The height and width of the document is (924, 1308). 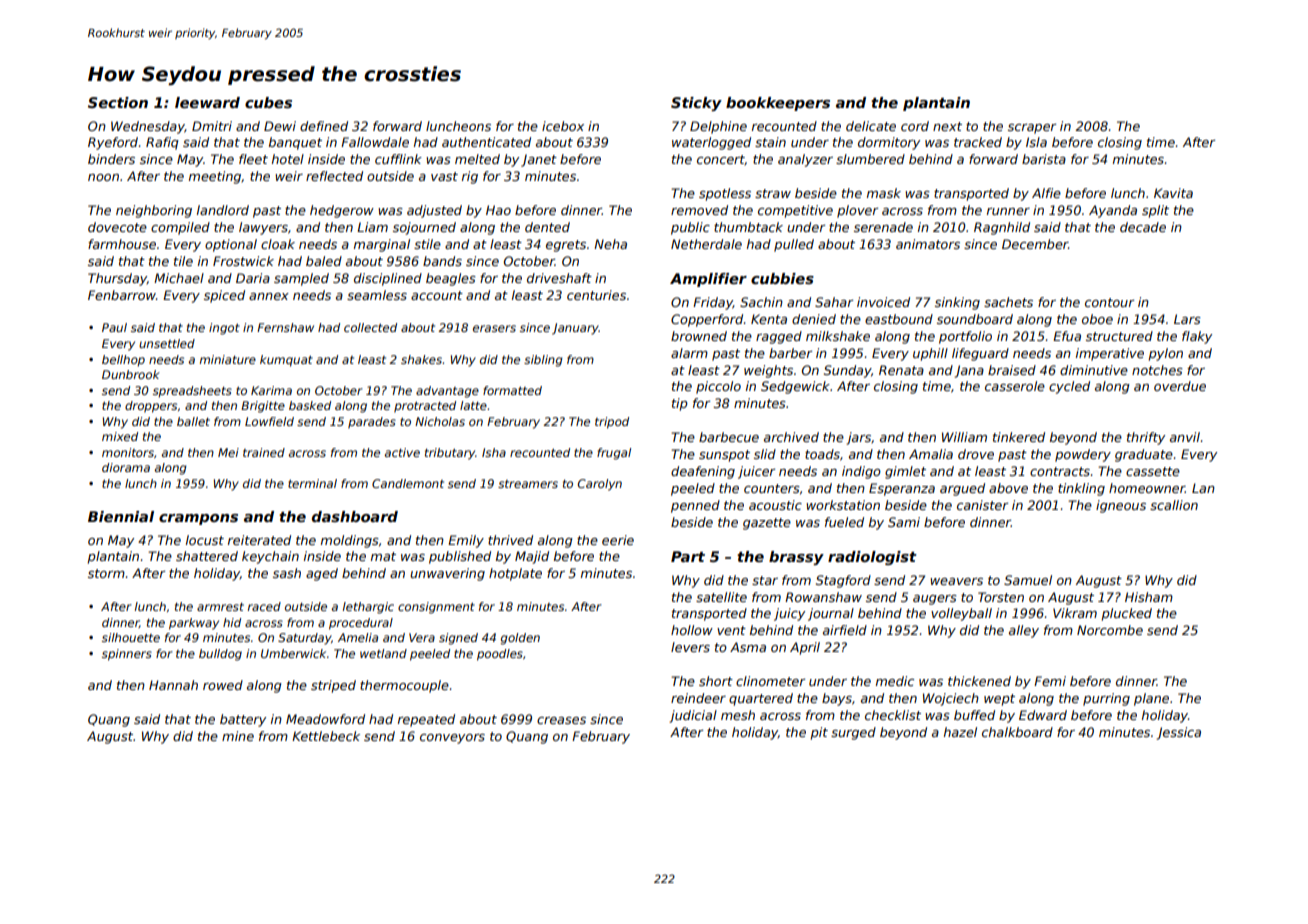 What do you see at coordinates (120, 436) in the document?
I see `mixed` at bounding box center [120, 436].
